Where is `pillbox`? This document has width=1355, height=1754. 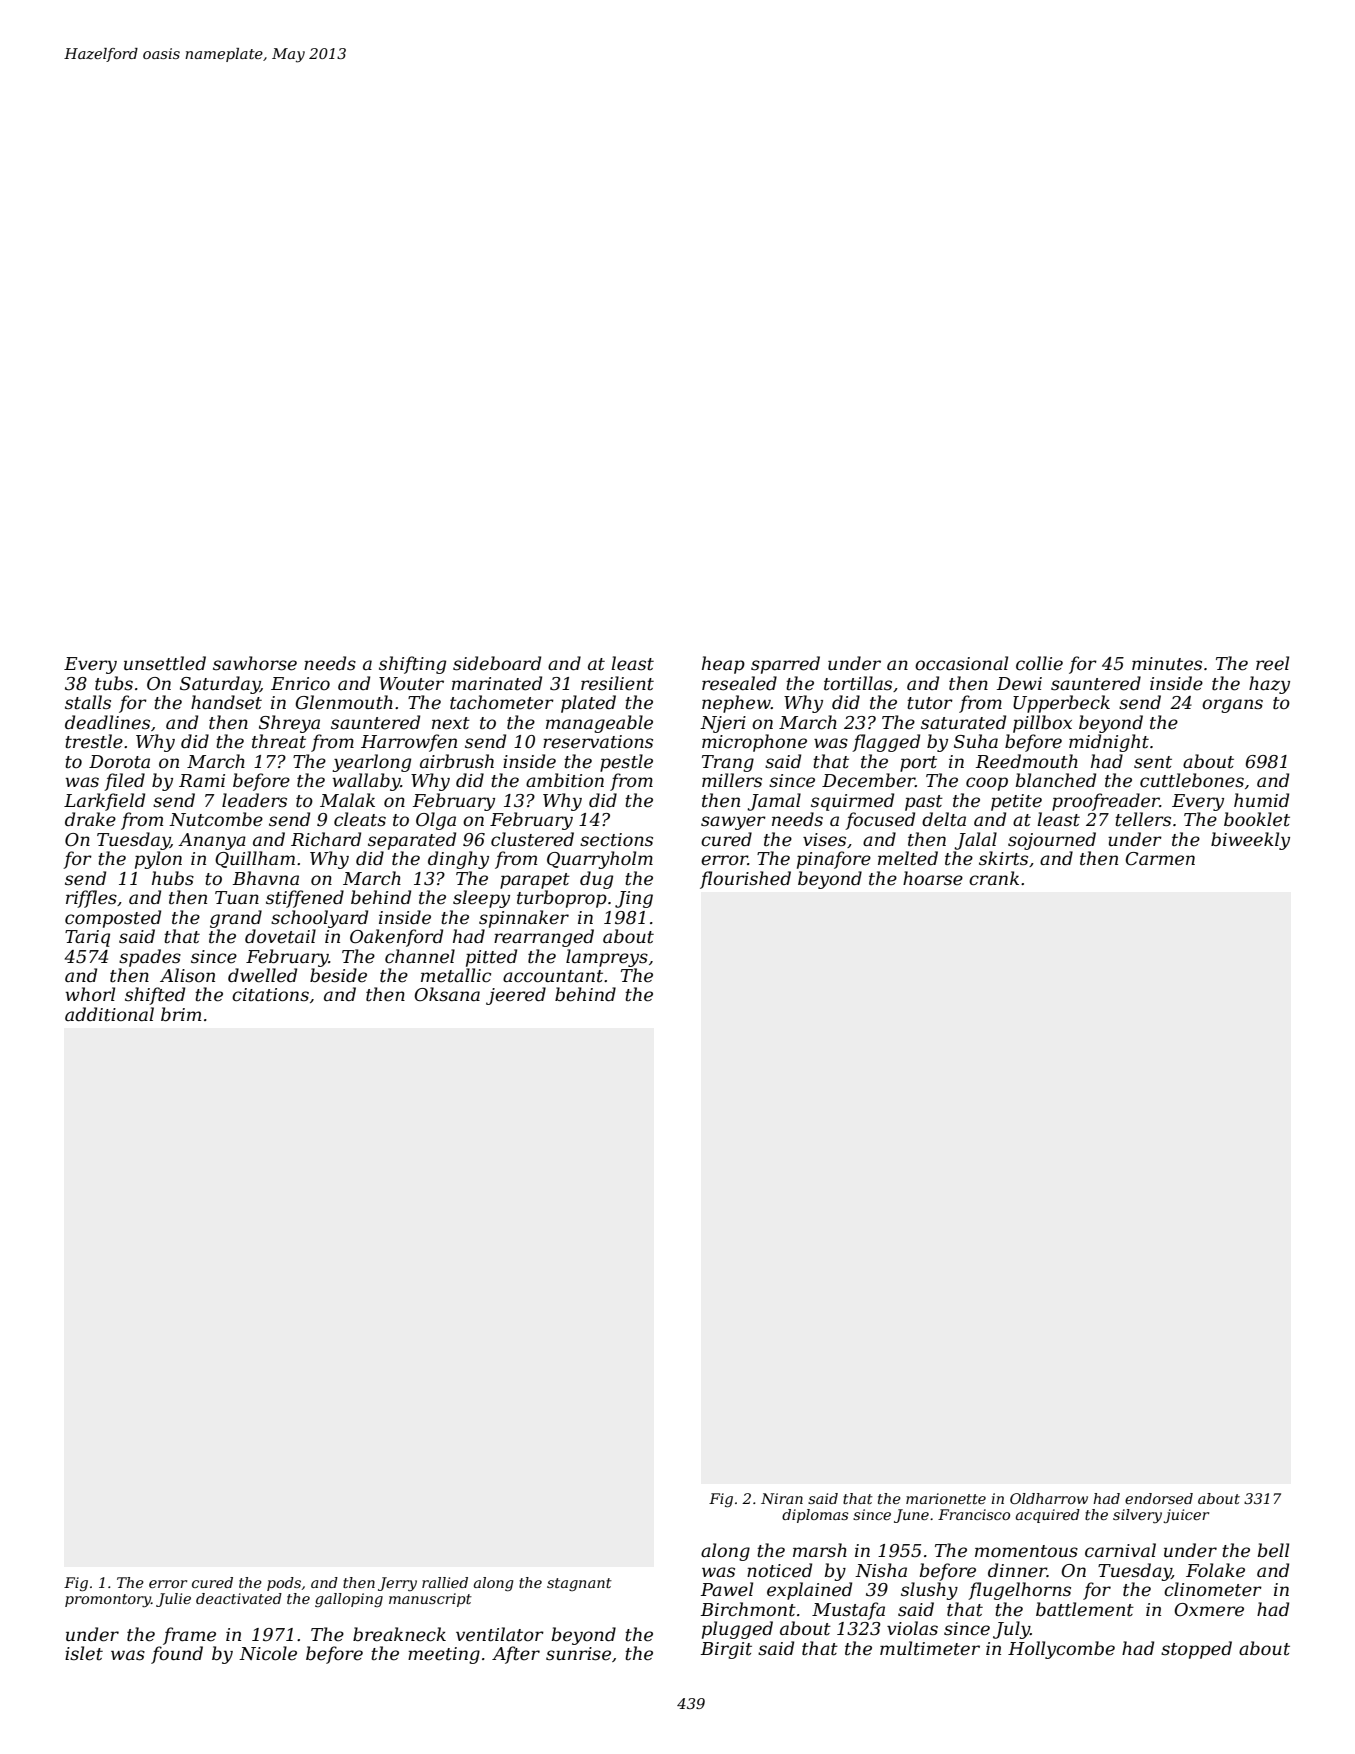
pillbox is located at coordinates (1042, 724).
